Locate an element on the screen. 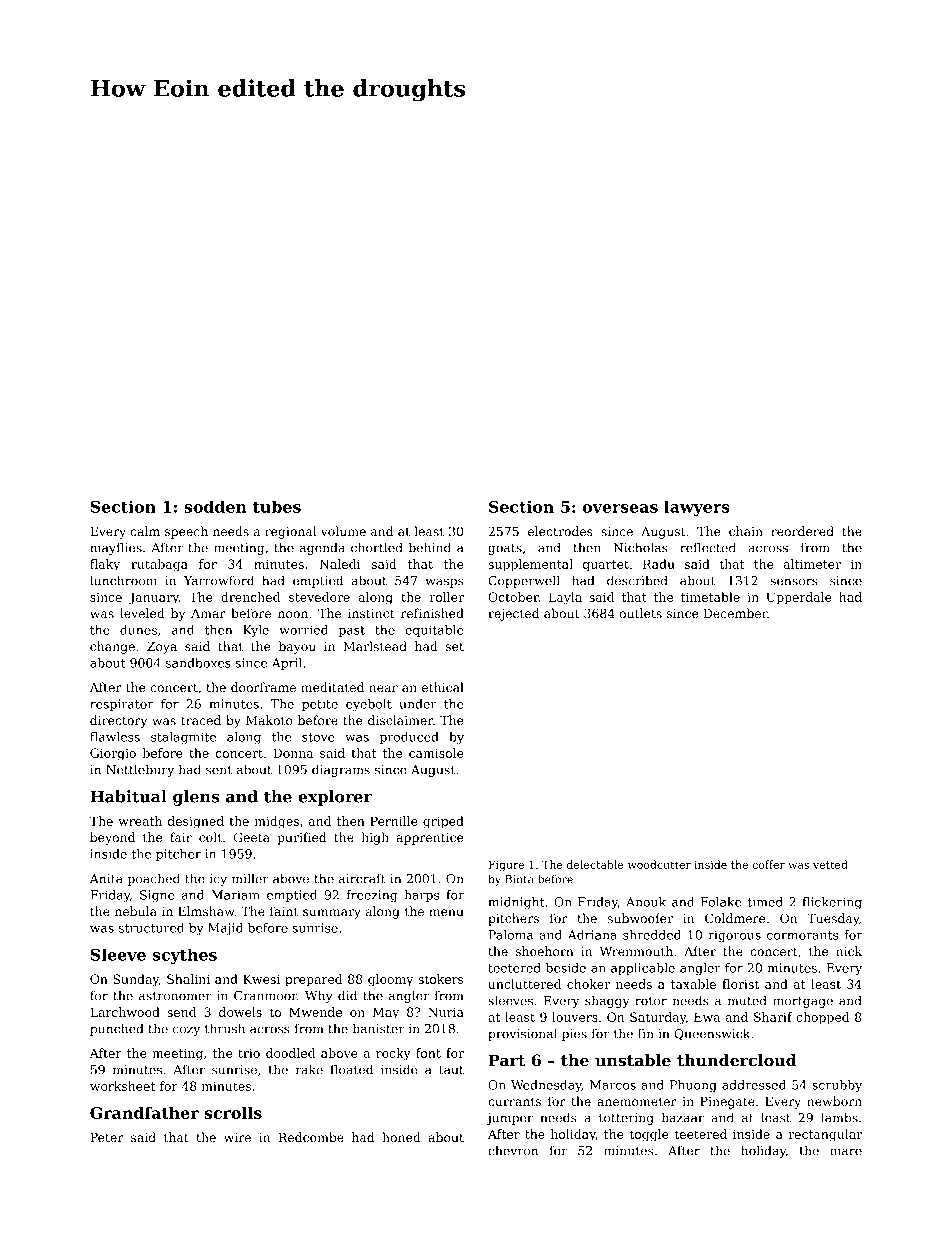 Image resolution: width=952 pixels, height=1233 pixels. sensors is located at coordinates (794, 582).
